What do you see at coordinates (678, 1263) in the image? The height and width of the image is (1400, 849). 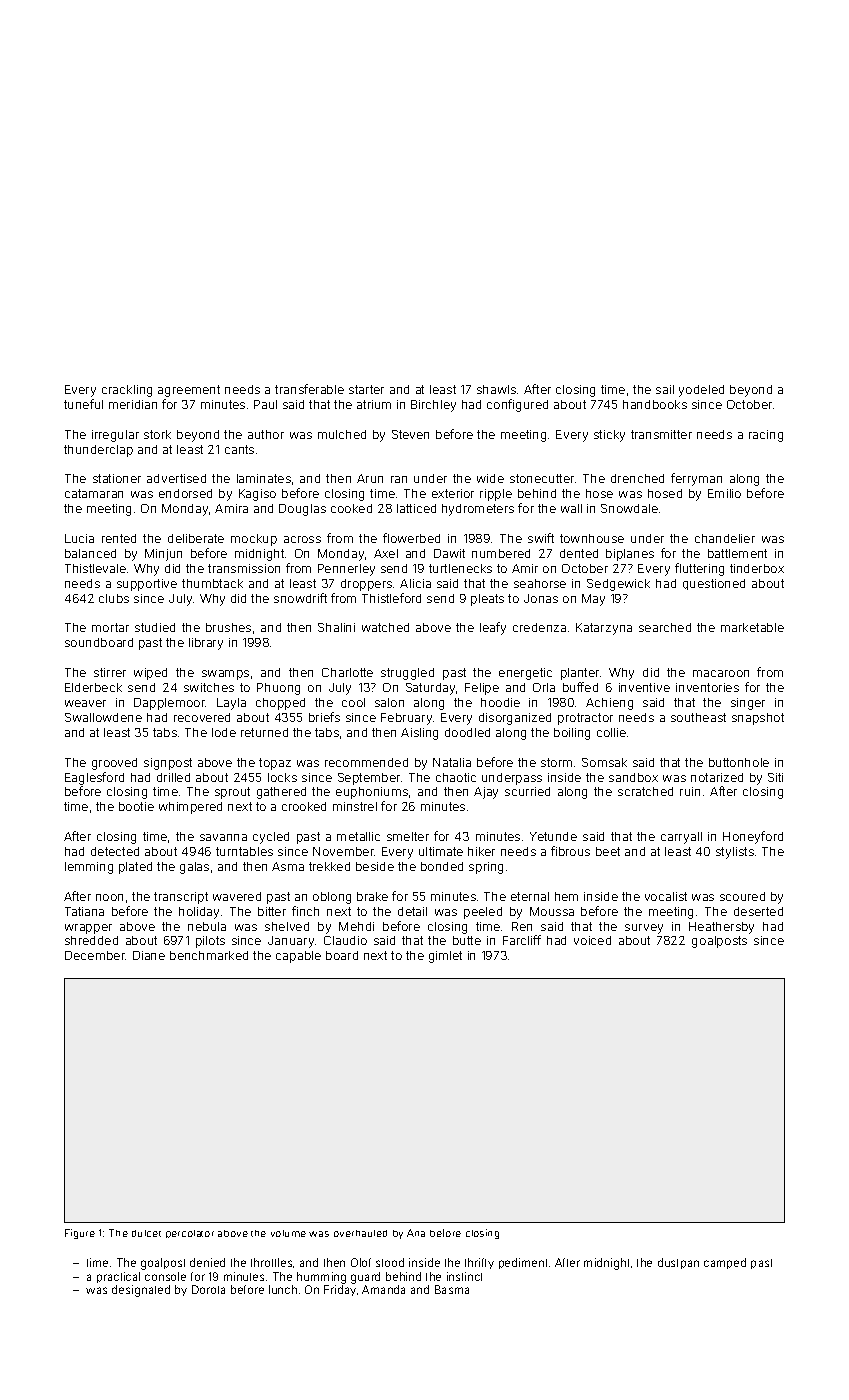 I see `dustpan` at bounding box center [678, 1263].
